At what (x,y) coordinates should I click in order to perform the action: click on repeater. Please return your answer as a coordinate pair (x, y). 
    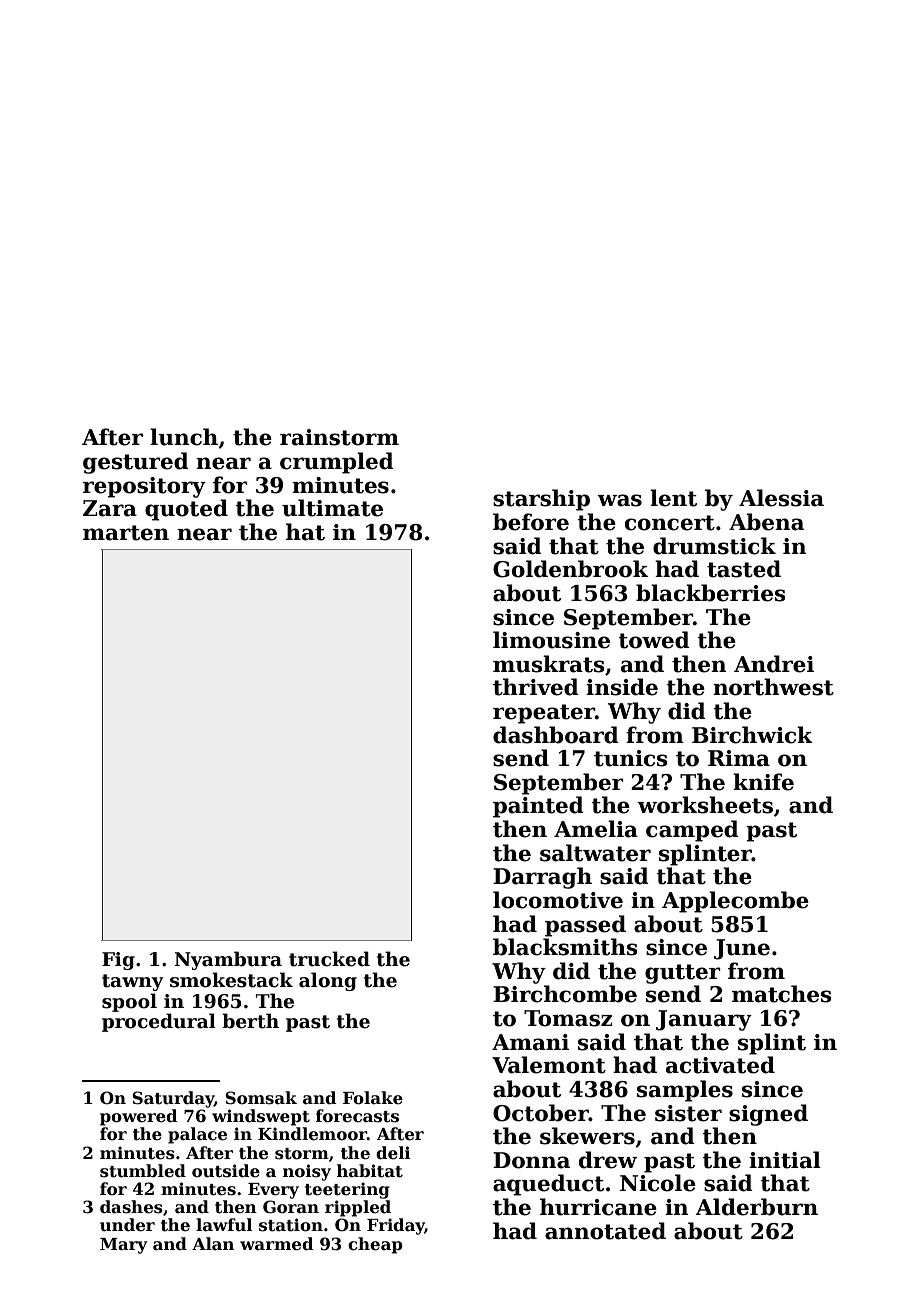
    Looking at the image, I should click on (544, 714).
